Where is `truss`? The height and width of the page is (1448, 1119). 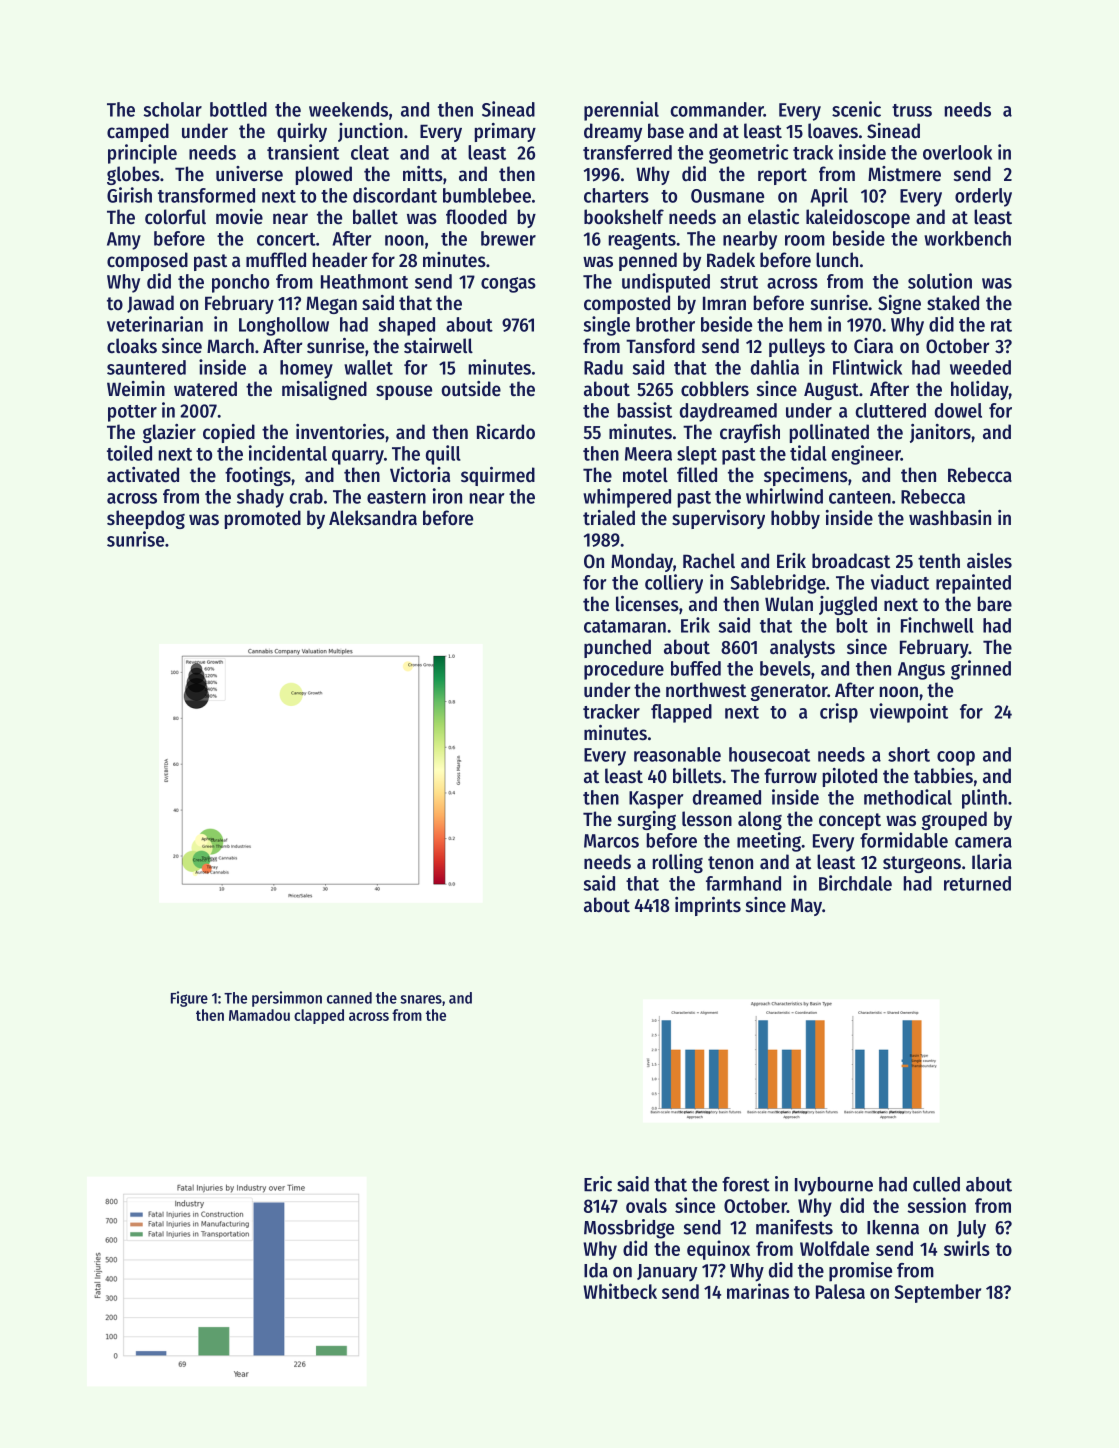
truss is located at coordinates (912, 110).
